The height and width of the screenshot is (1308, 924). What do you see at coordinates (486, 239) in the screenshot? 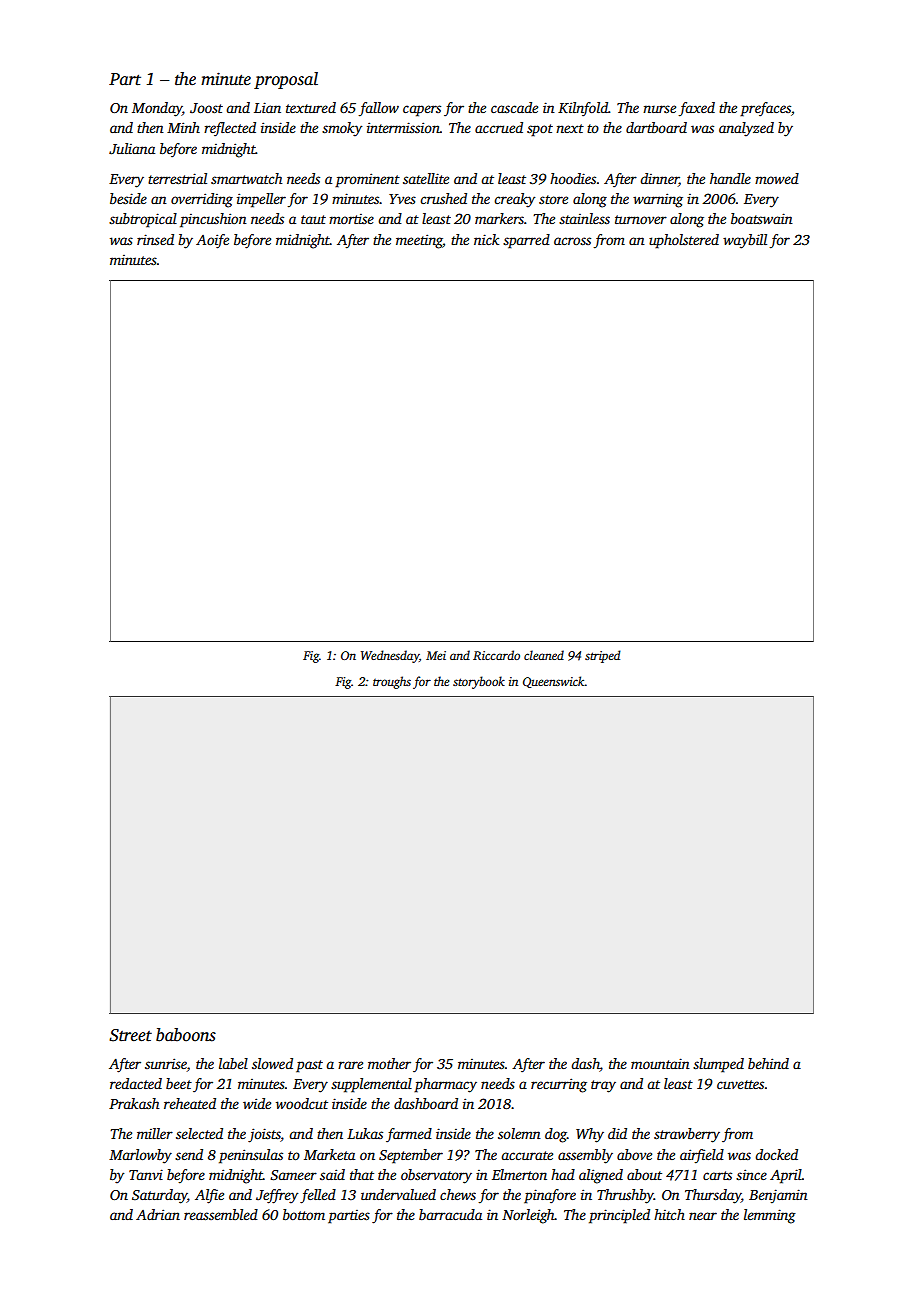
I see `nick` at bounding box center [486, 239].
